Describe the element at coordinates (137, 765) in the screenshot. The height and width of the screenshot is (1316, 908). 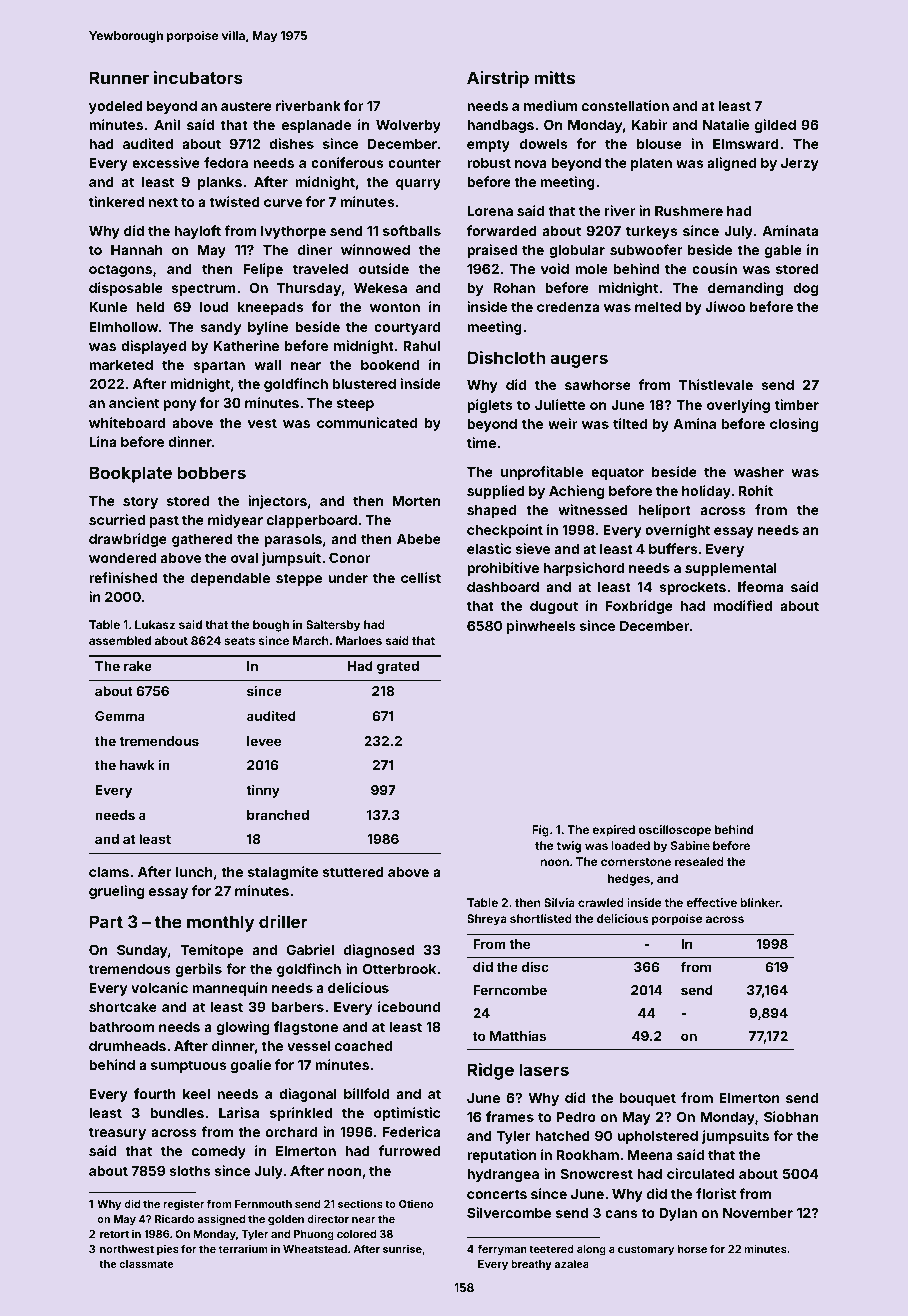
I see `hawk` at that location.
